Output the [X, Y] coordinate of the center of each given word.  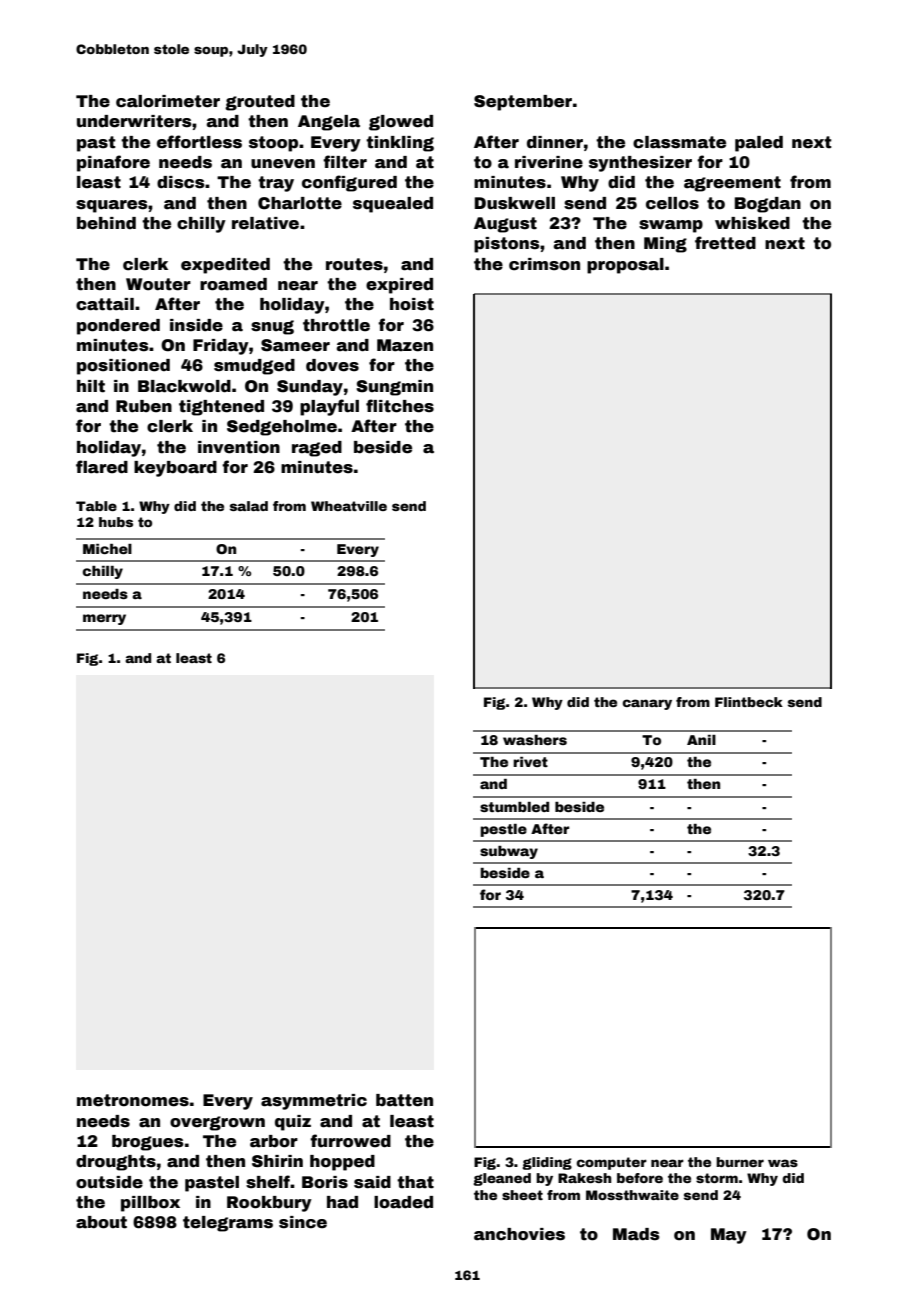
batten [404, 1100]
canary [647, 704]
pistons [507, 245]
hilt [91, 386]
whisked [752, 223]
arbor [274, 1141]
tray [276, 184]
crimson [544, 264]
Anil [701, 740]
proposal [625, 266]
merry [104, 619]
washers [535, 740]
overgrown [217, 1123]
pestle [503, 830]
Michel [107, 549]
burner [740, 1162]
